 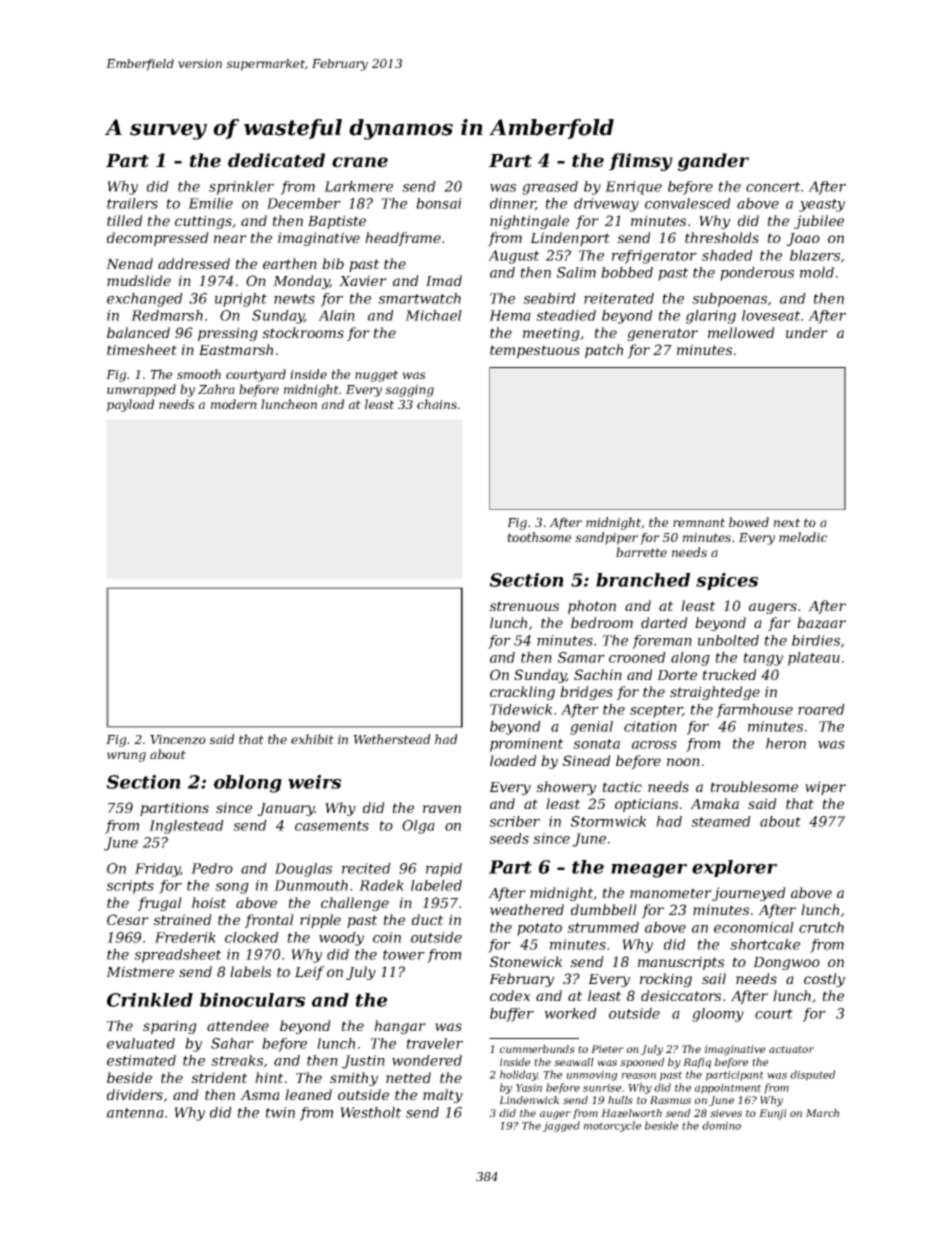 What do you see at coordinates (721, 1125) in the screenshot?
I see `domino` at bounding box center [721, 1125].
